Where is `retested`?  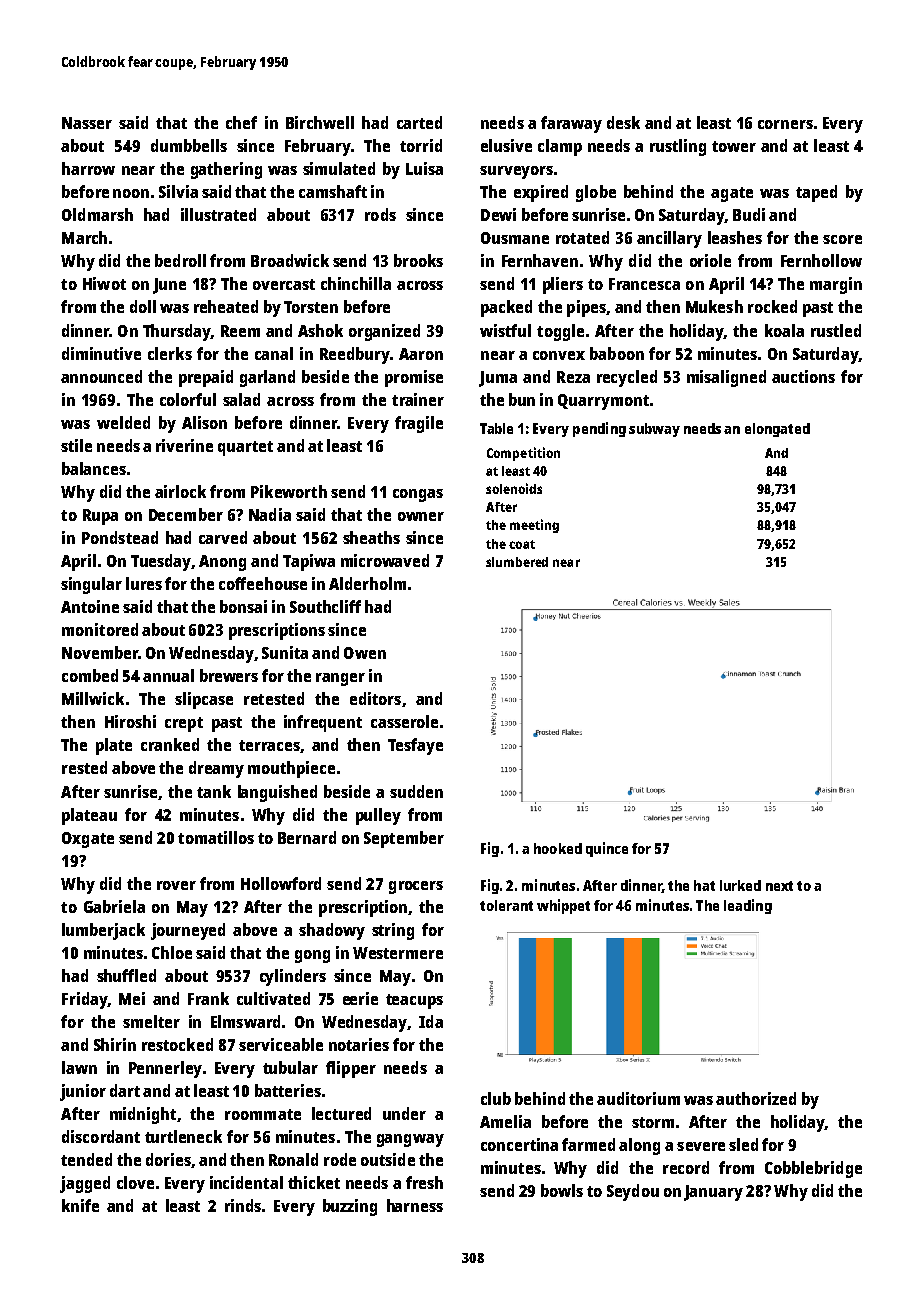
retested is located at coordinates (274, 698).
